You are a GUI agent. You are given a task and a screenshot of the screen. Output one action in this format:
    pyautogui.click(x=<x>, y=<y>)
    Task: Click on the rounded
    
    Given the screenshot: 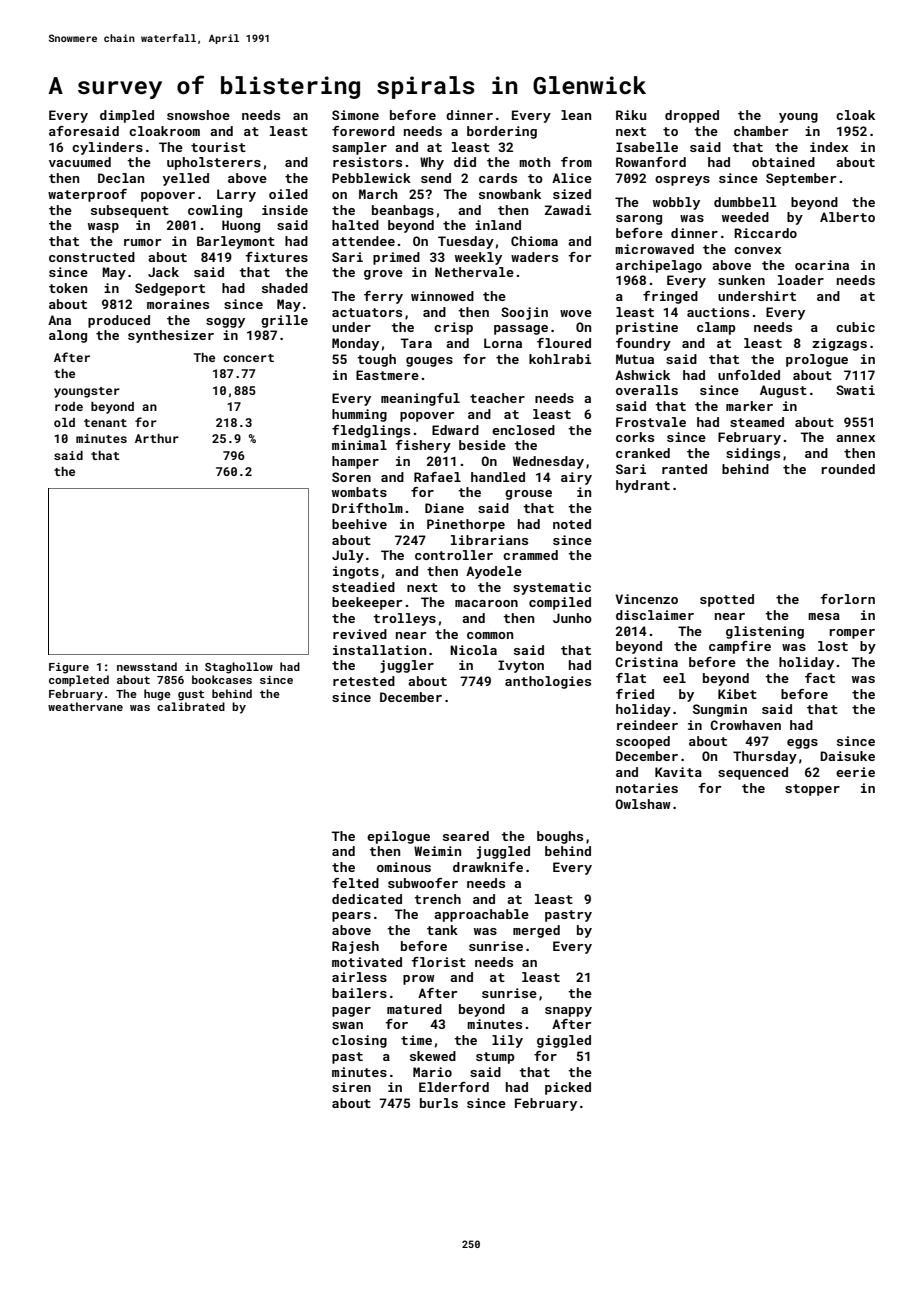 What is the action you would take?
    pyautogui.click(x=848, y=469)
